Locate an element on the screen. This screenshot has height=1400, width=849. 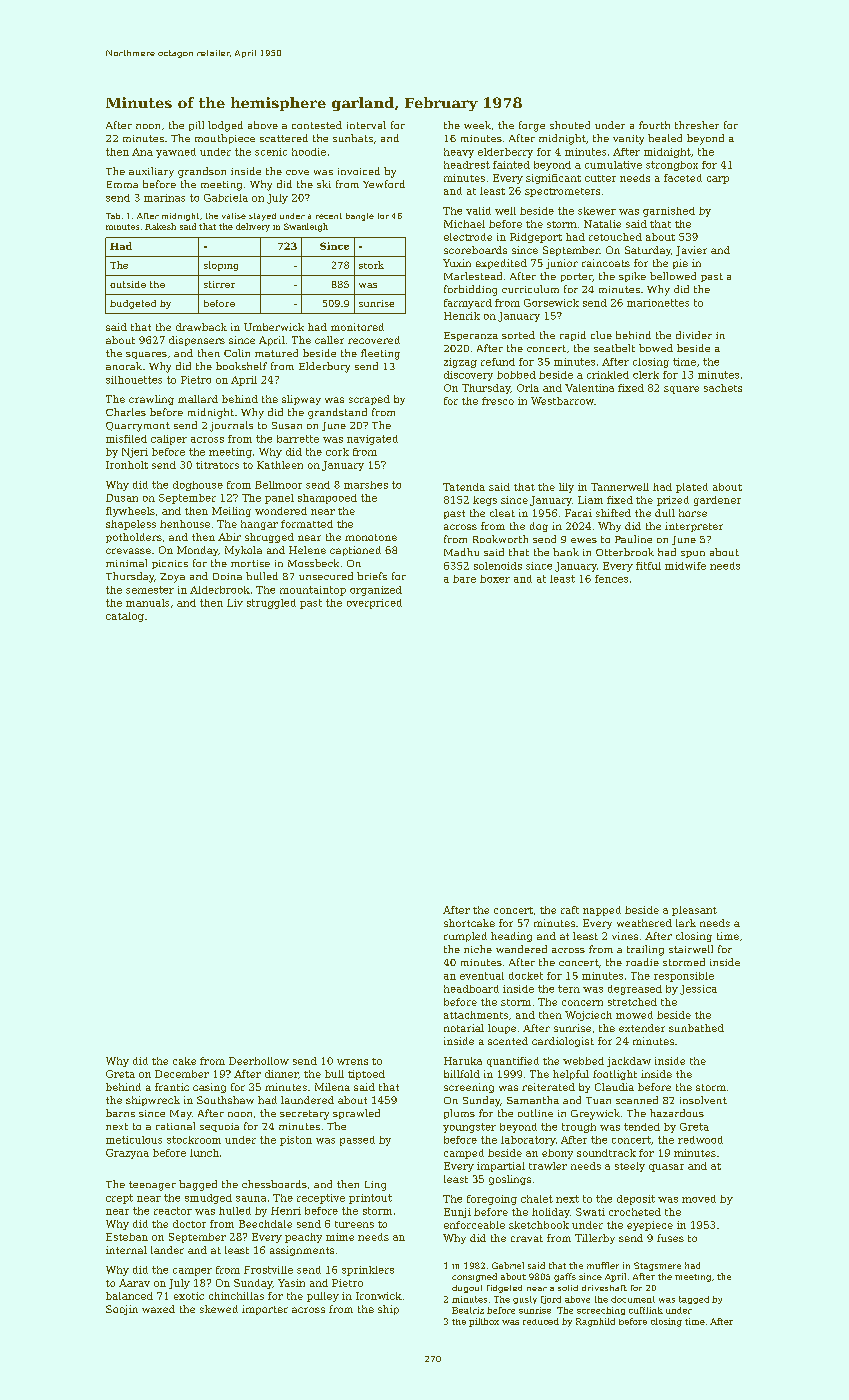
waxed is located at coordinates (158, 1309).
